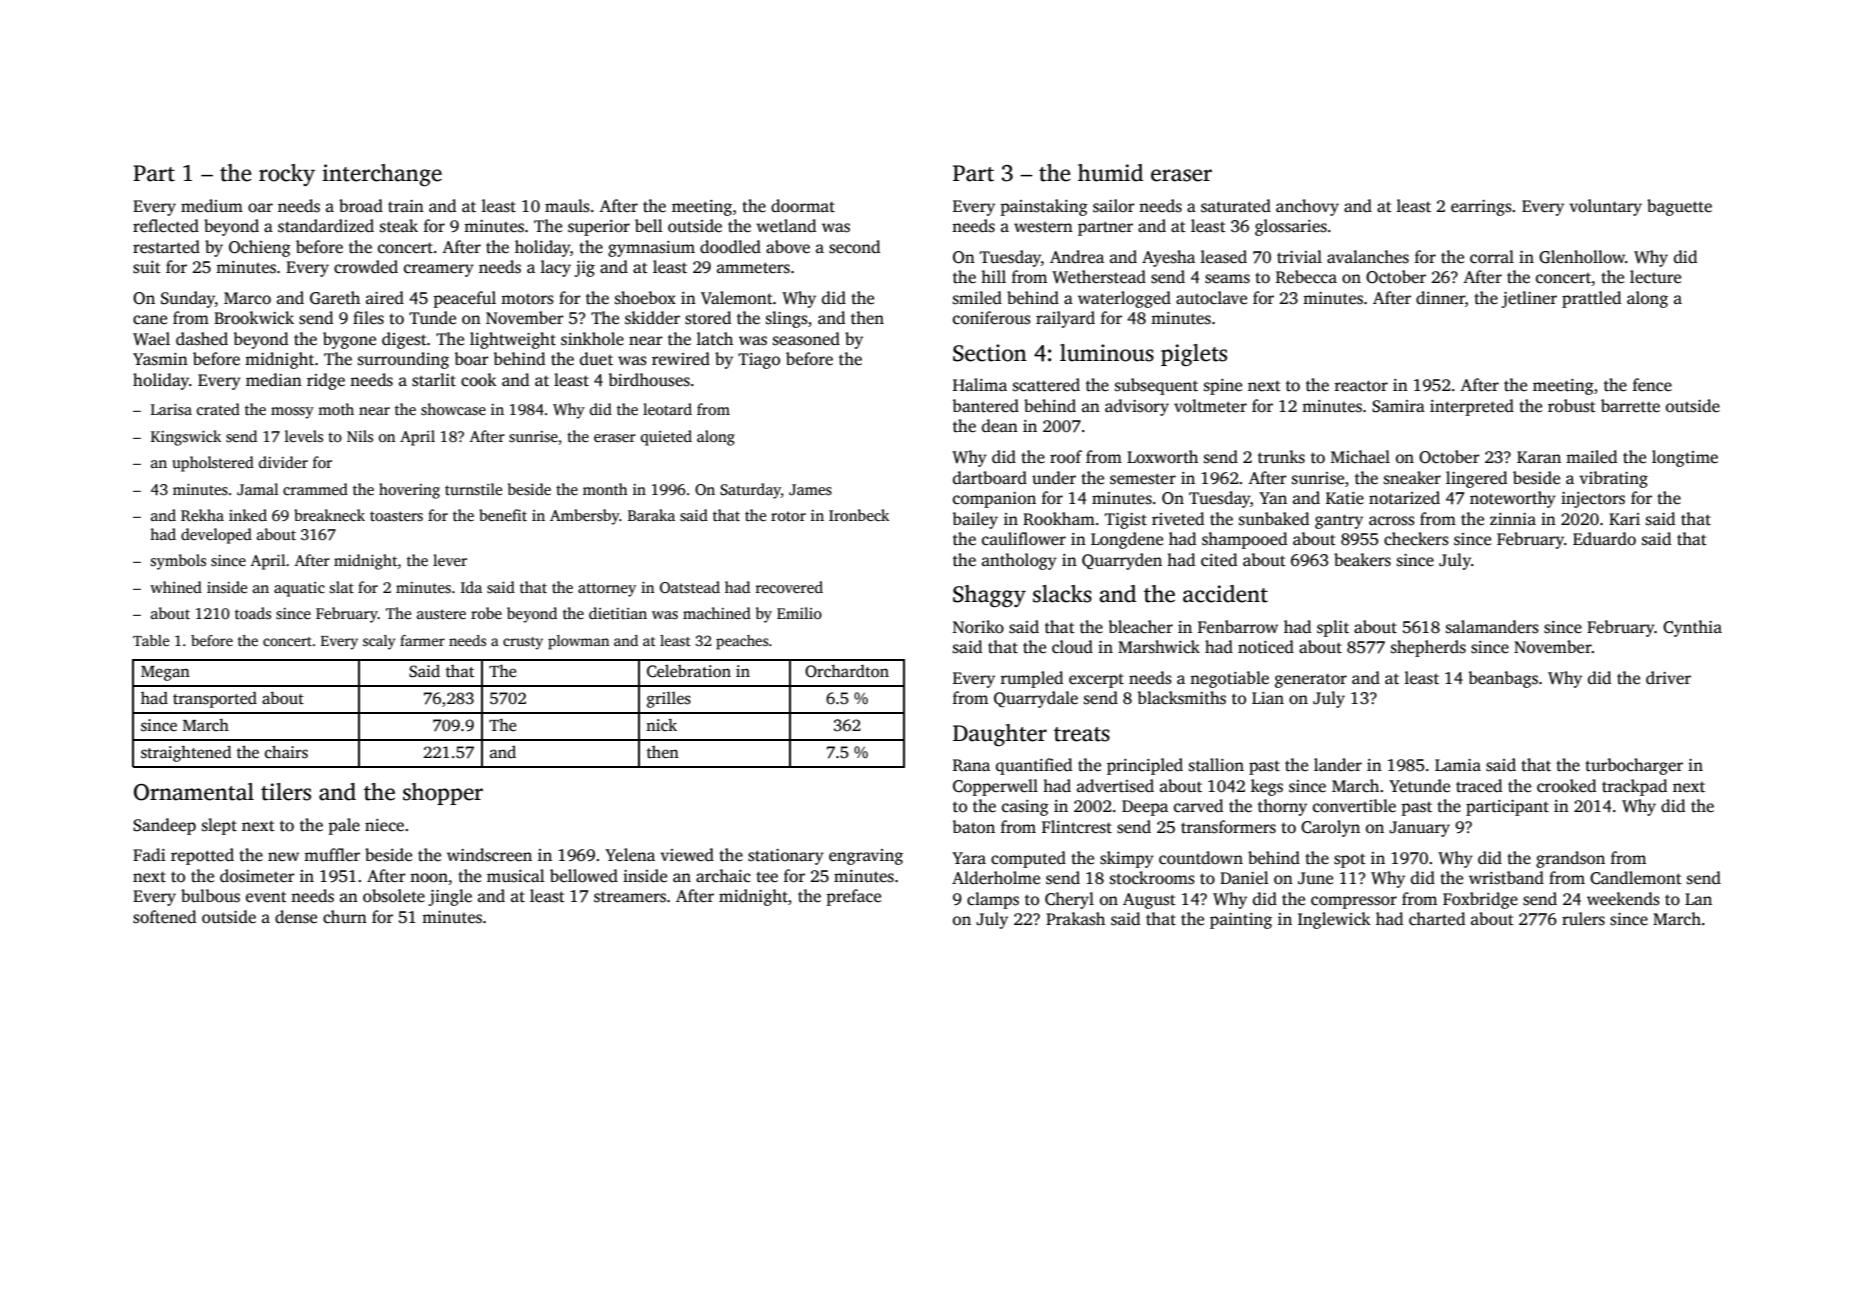 Image resolution: width=1857 pixels, height=1313 pixels. I want to click on generator, so click(1311, 680).
